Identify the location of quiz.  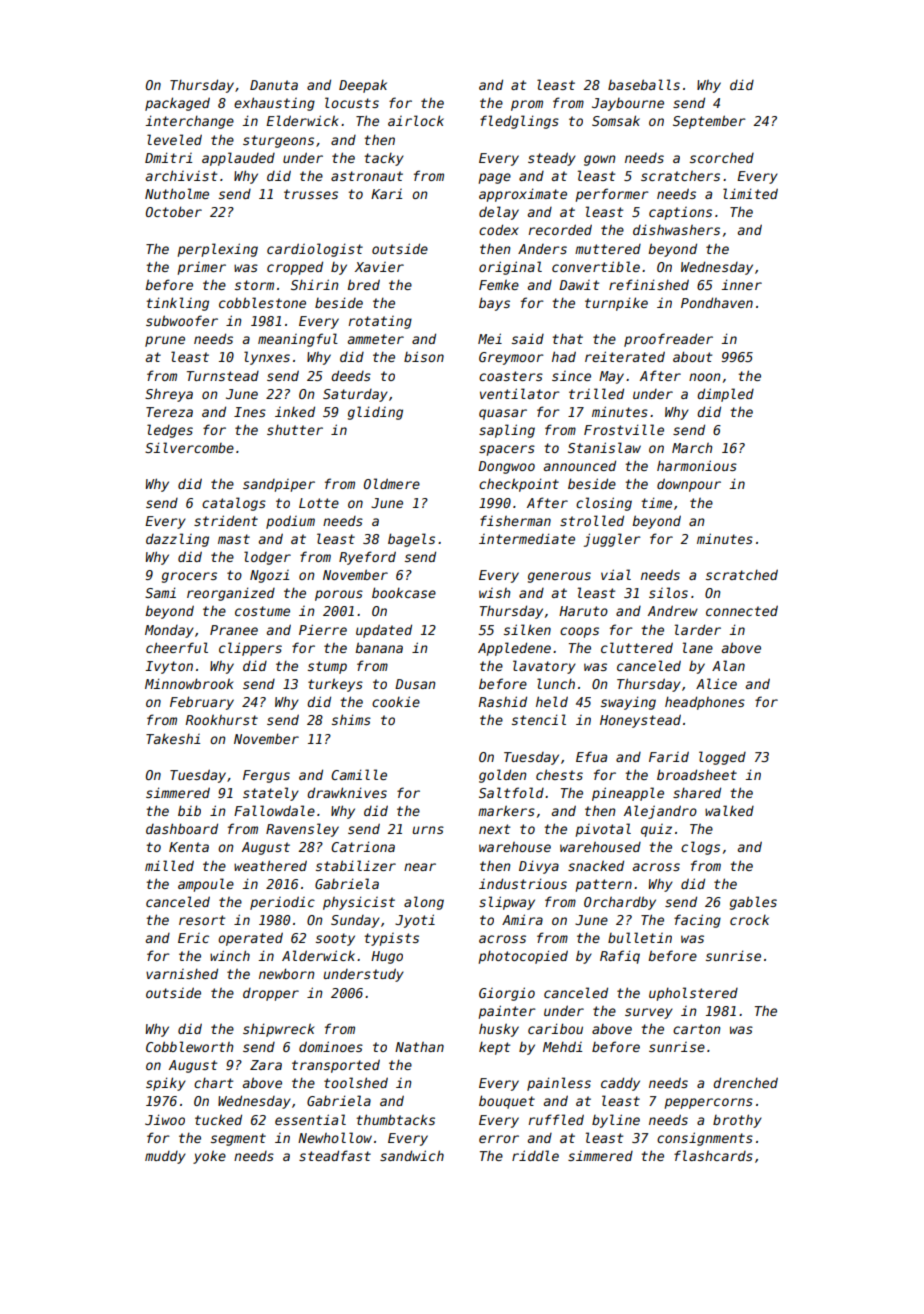
(656, 830).
